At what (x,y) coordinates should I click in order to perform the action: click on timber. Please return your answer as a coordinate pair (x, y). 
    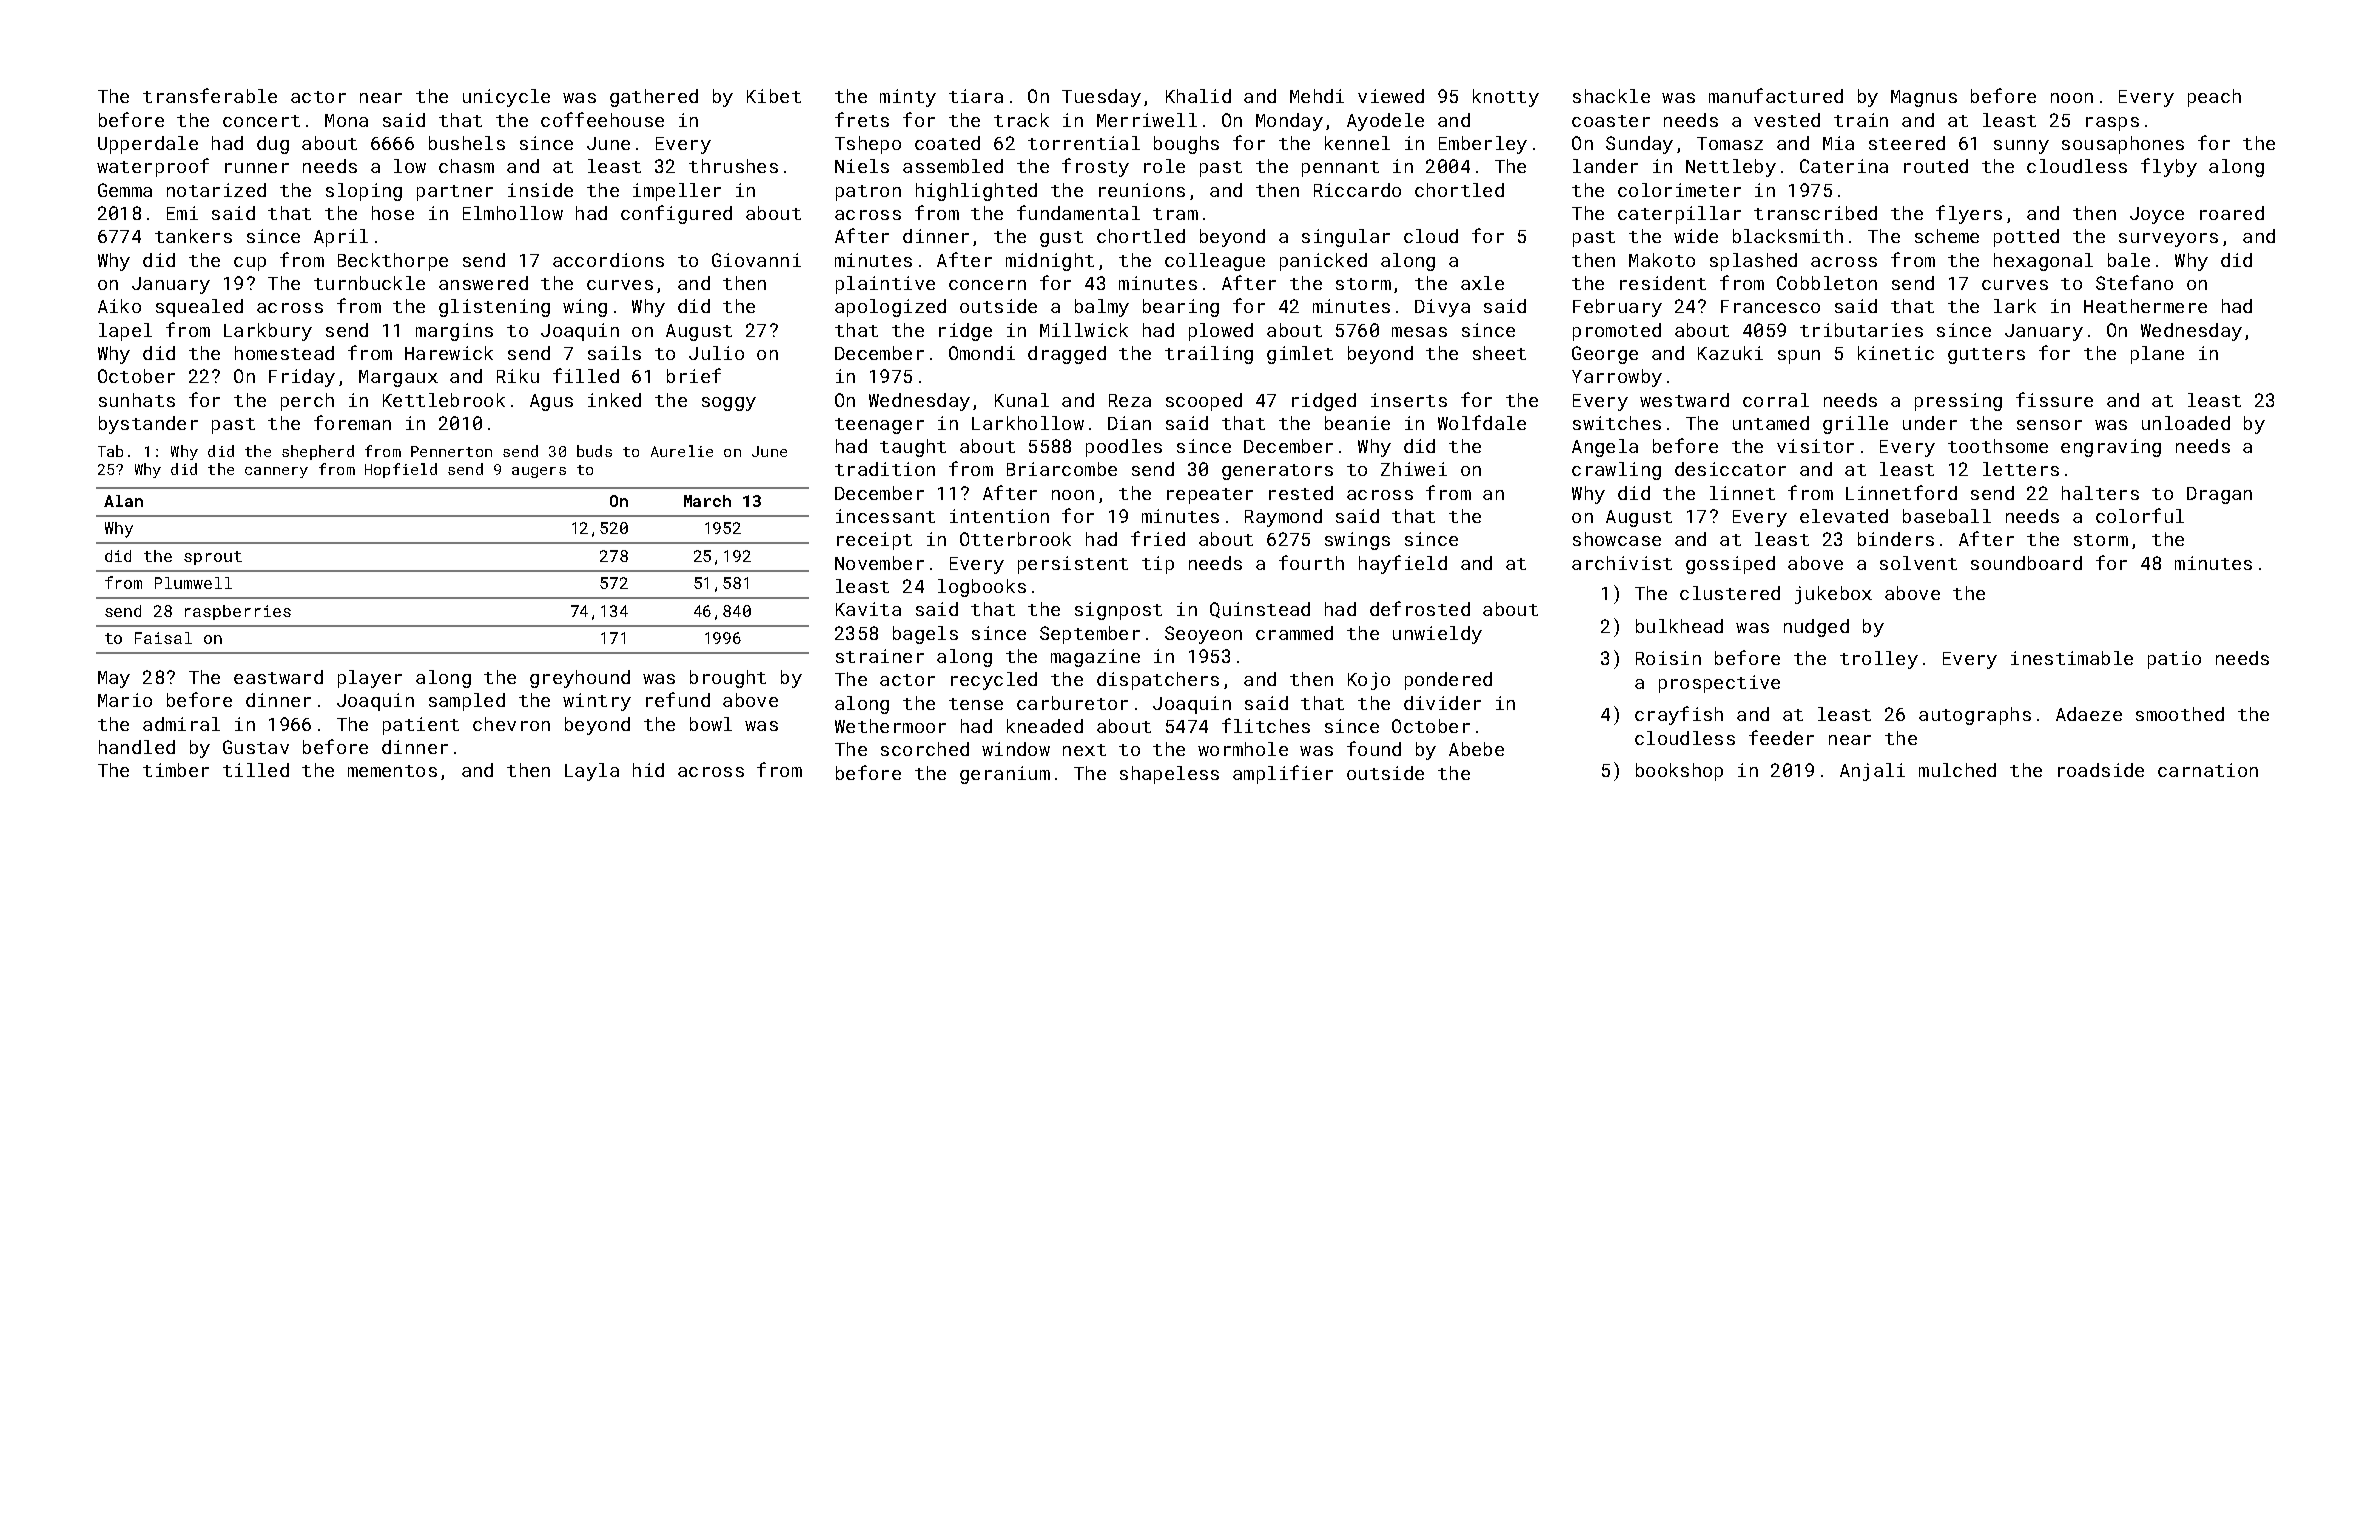
    Looking at the image, I should click on (176, 770).
